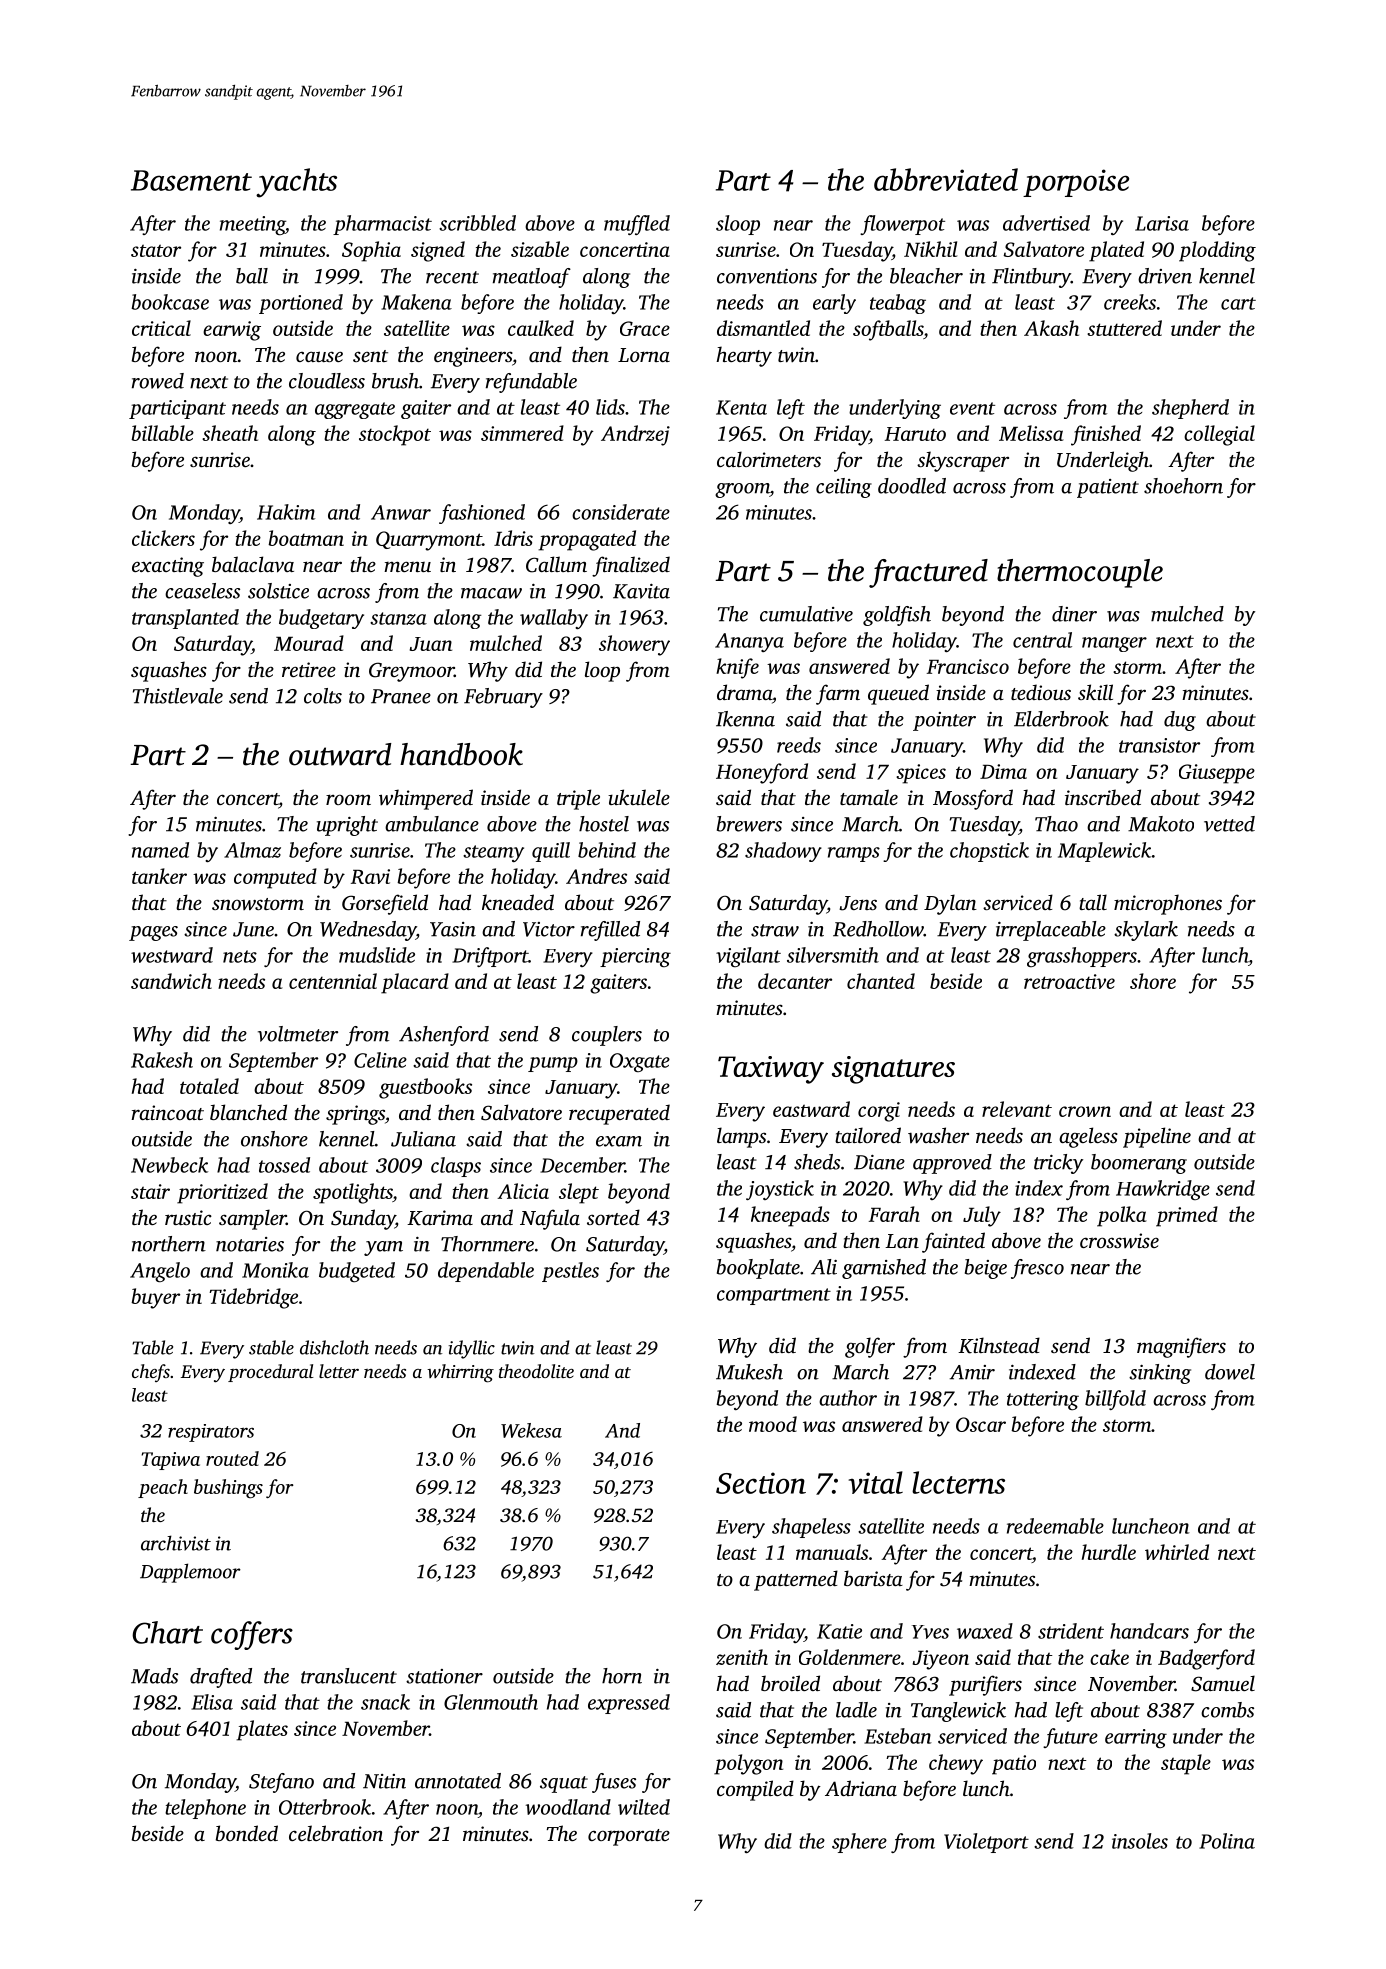  What do you see at coordinates (629, 1837) in the page?
I see `corporate` at bounding box center [629, 1837].
